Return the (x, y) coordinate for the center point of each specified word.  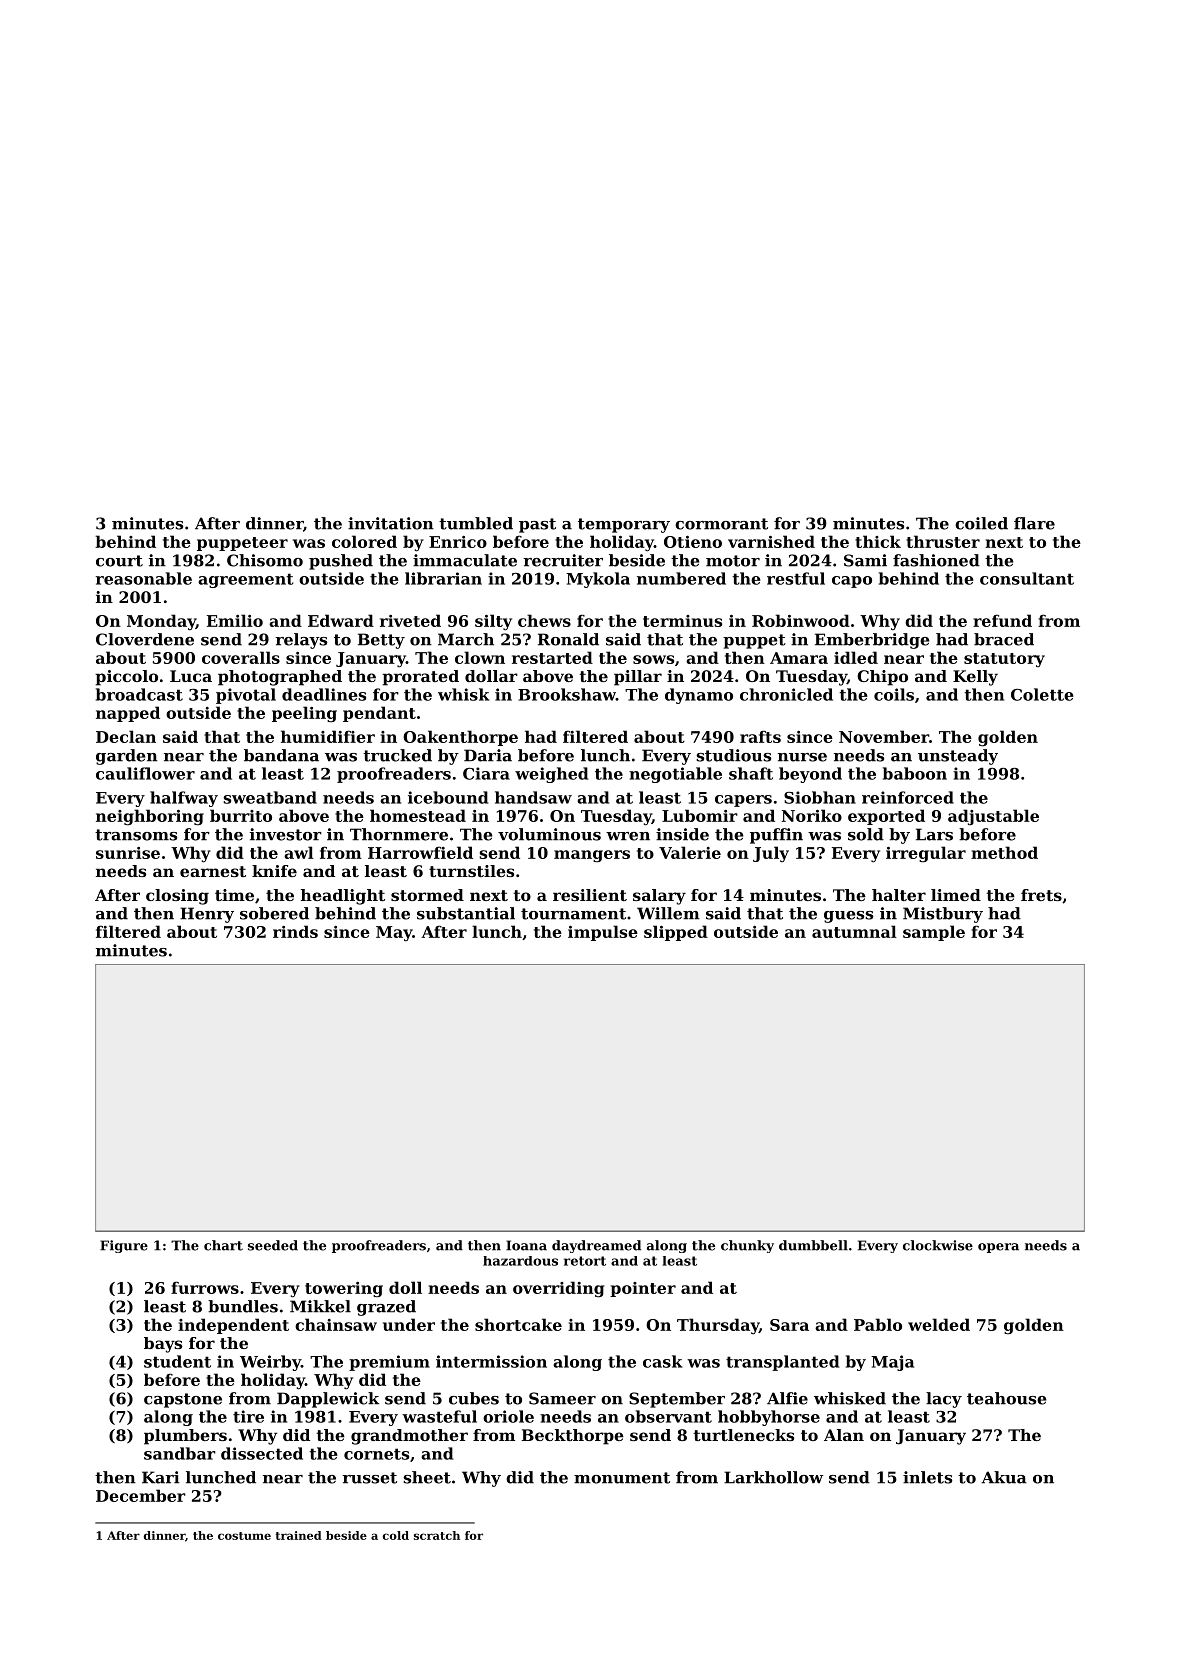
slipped (676, 933)
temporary (624, 525)
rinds (295, 931)
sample (934, 933)
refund (1002, 620)
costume (244, 1536)
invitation (391, 523)
